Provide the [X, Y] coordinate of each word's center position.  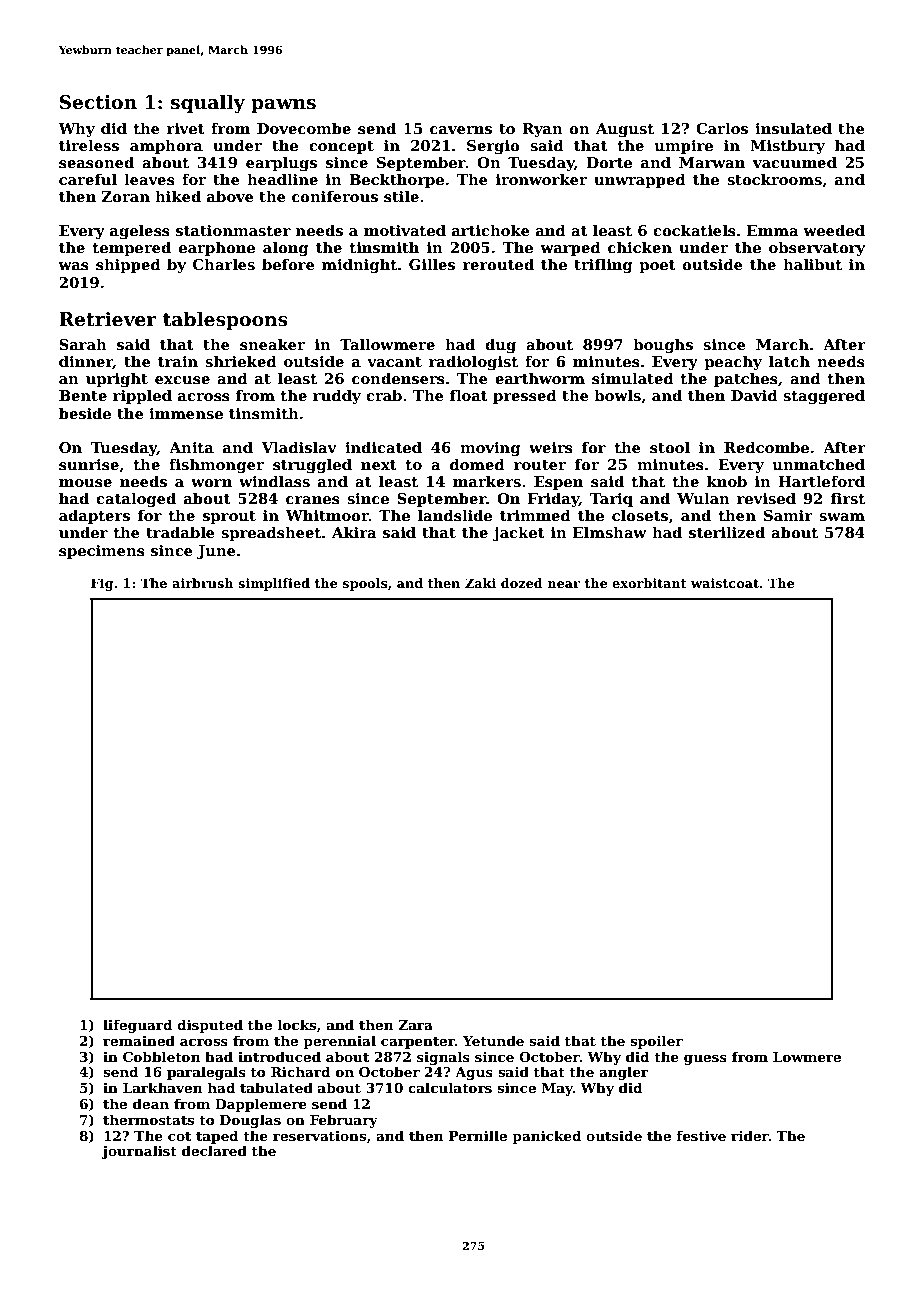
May [557, 1089]
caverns [461, 130]
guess [705, 1060]
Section [98, 102]
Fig [102, 584]
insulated [793, 128]
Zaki [480, 583]
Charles [224, 264]
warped [570, 248]
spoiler [656, 1042]
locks [297, 1024]
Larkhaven [163, 1087]
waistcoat [725, 583]
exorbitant [649, 583]
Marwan [712, 162]
